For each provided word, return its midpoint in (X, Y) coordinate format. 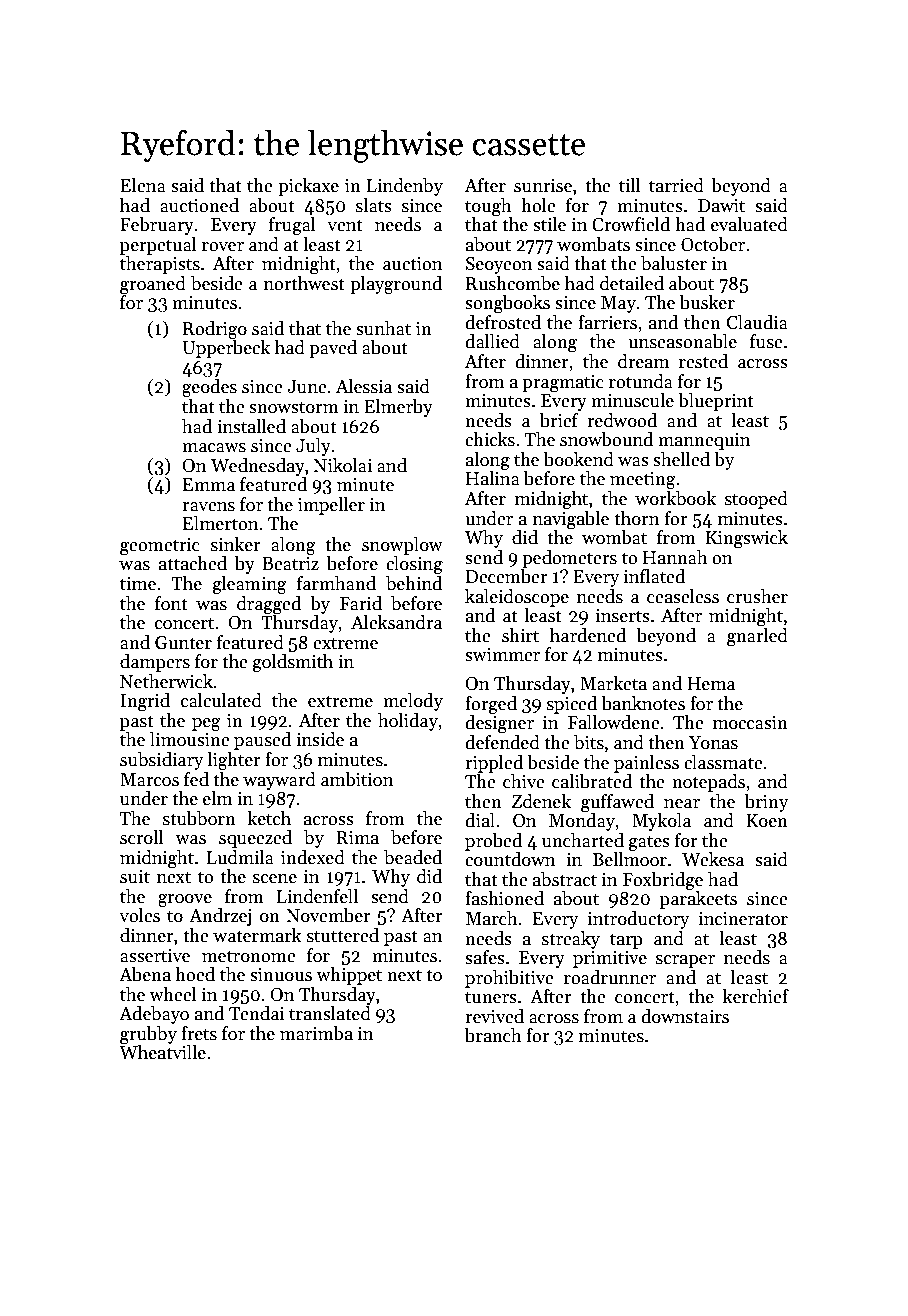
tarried (676, 185)
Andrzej (220, 917)
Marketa (613, 683)
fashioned (504, 898)
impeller (331, 506)
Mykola (661, 822)
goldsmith (293, 663)
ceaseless (683, 596)
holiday (408, 722)
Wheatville (162, 1052)
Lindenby (405, 187)
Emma (209, 485)
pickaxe (308, 187)
